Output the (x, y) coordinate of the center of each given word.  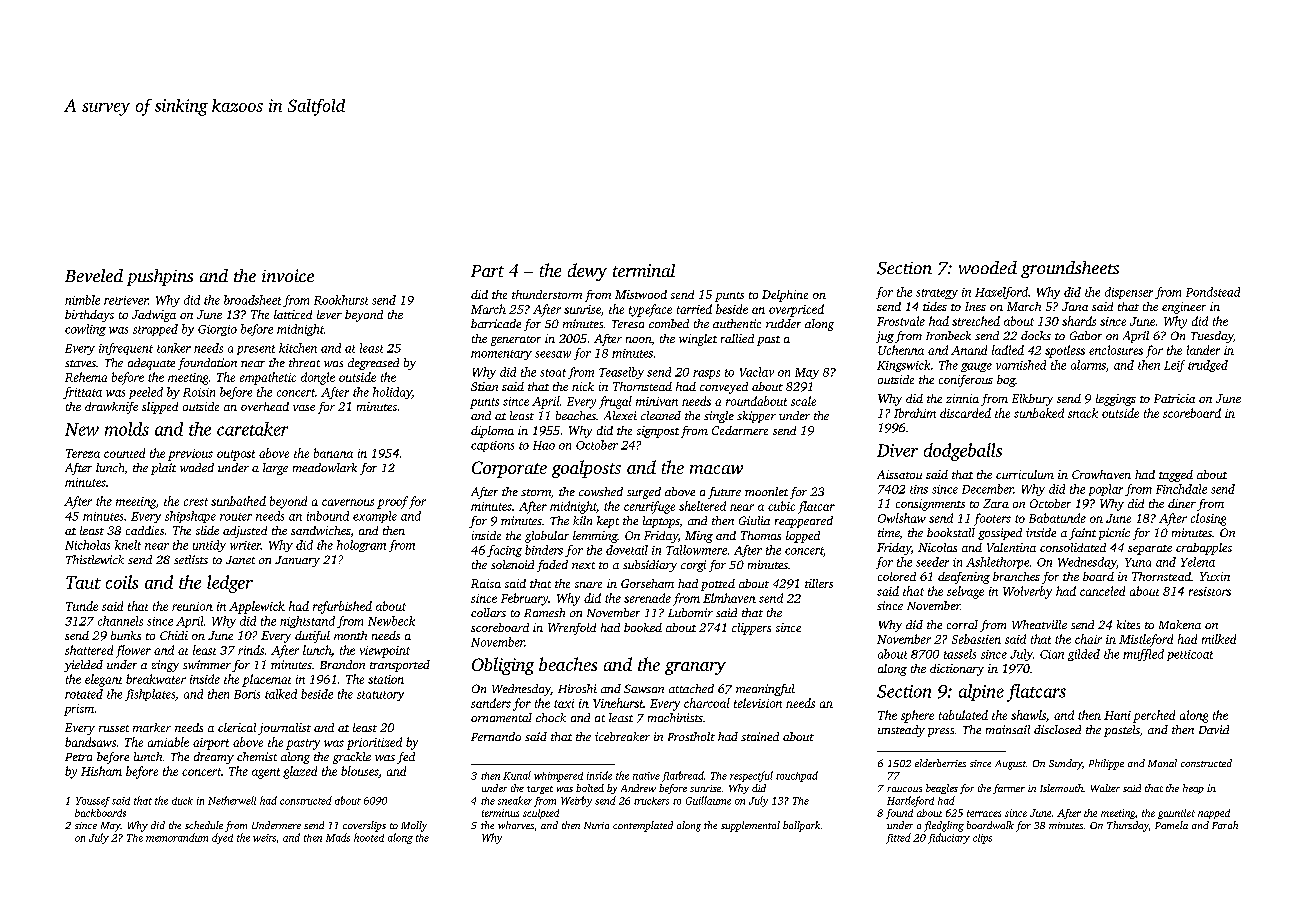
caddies (145, 530)
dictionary (957, 670)
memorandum (177, 837)
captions (492, 446)
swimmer (207, 664)
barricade (496, 323)
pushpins (160, 277)
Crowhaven (1101, 474)
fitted (898, 838)
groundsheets (1070, 269)
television (758, 703)
